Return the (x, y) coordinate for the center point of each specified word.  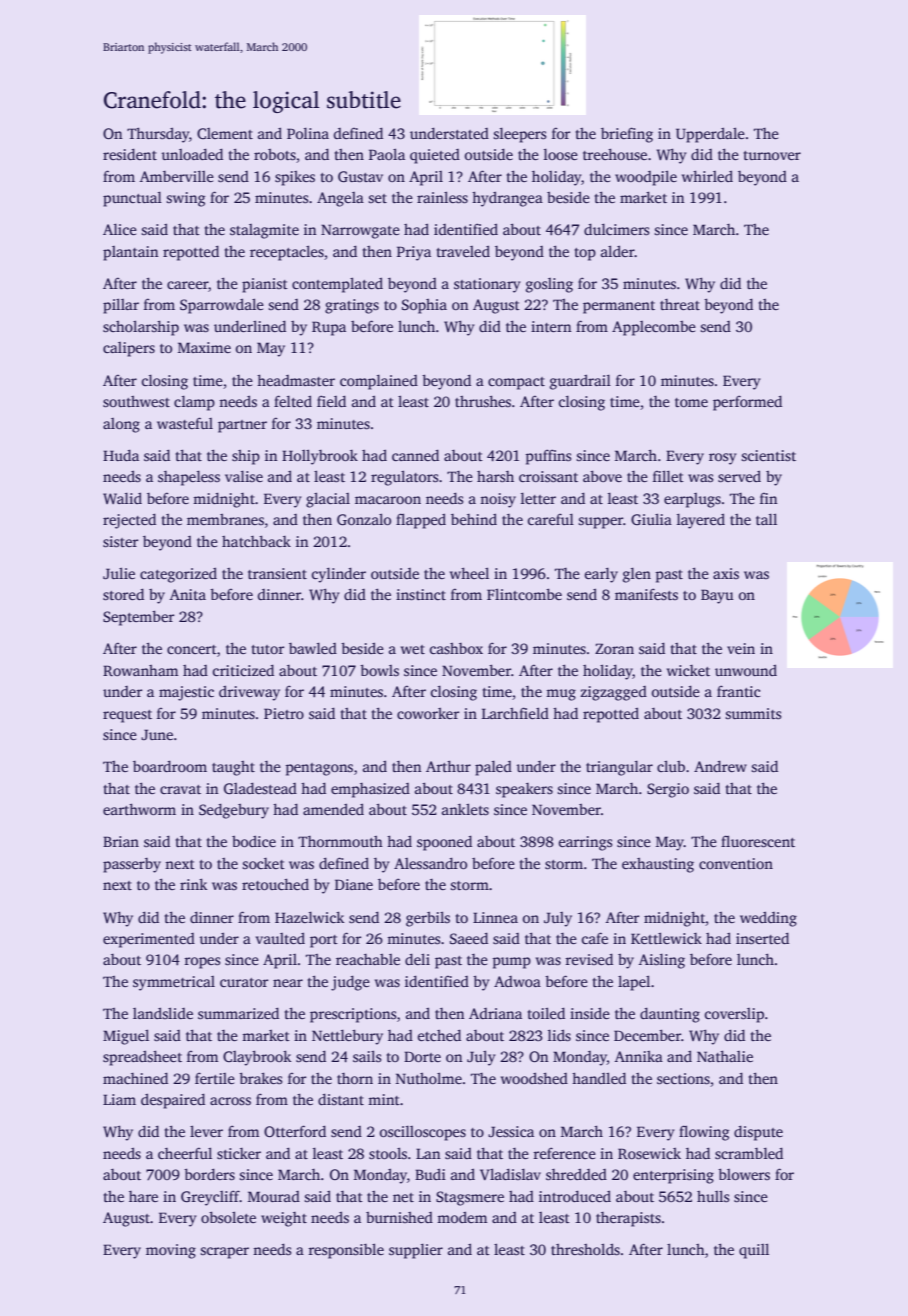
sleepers (519, 135)
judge (350, 983)
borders (209, 1174)
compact (516, 383)
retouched (275, 884)
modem (462, 1217)
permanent (619, 307)
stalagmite (264, 231)
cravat (180, 789)
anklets (465, 809)
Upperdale (710, 135)
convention (736, 863)
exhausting (658, 865)
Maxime (204, 347)
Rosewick (649, 1153)
